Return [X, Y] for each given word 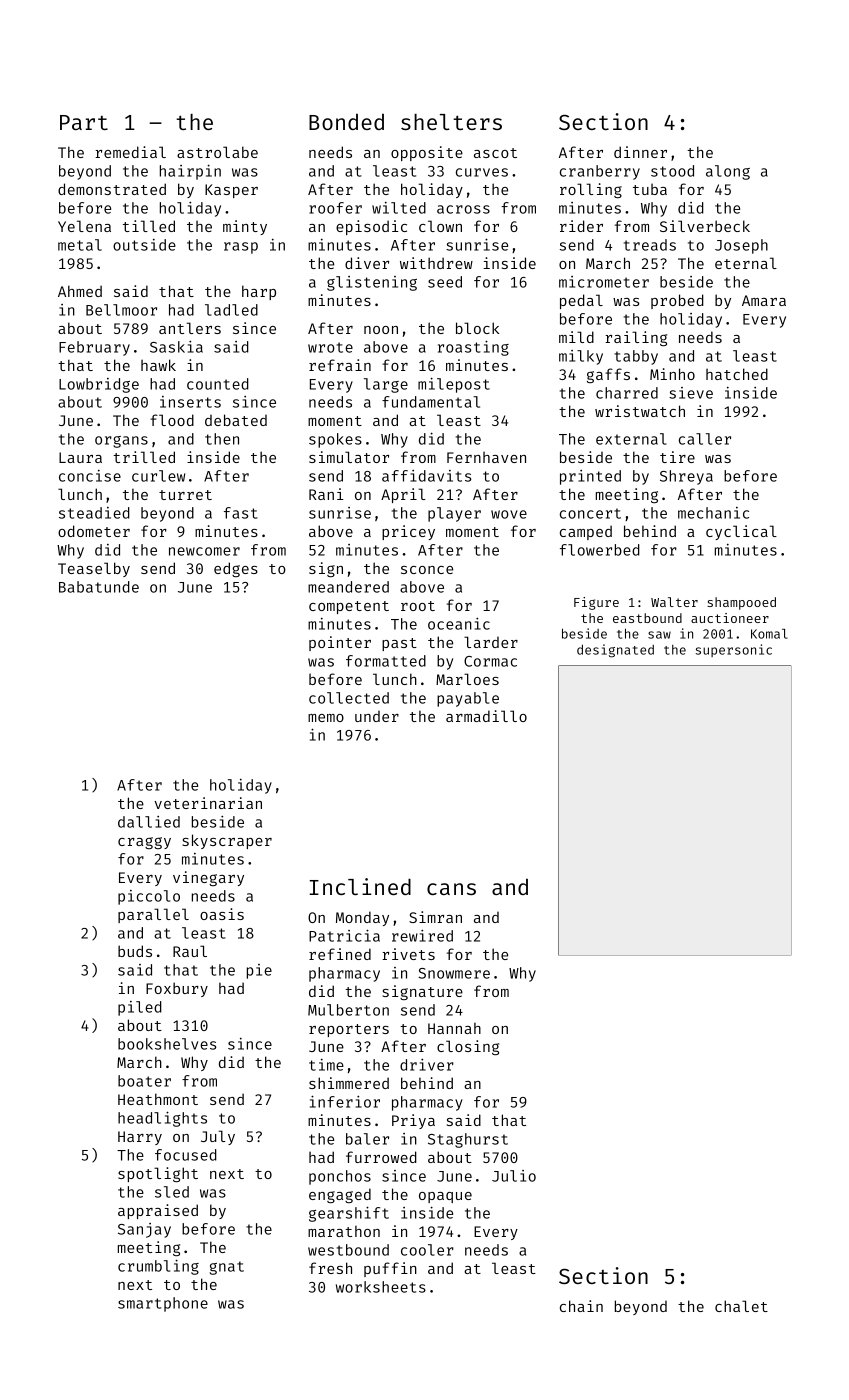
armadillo [486, 716]
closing [468, 1047]
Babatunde [99, 587]
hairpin [190, 172]
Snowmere [454, 973]
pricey [408, 532]
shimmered [349, 1083]
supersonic [733, 650]
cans [451, 889]
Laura [80, 457]
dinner [640, 152]
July [218, 1137]
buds [135, 951]
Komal [769, 634]
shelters [451, 122]
